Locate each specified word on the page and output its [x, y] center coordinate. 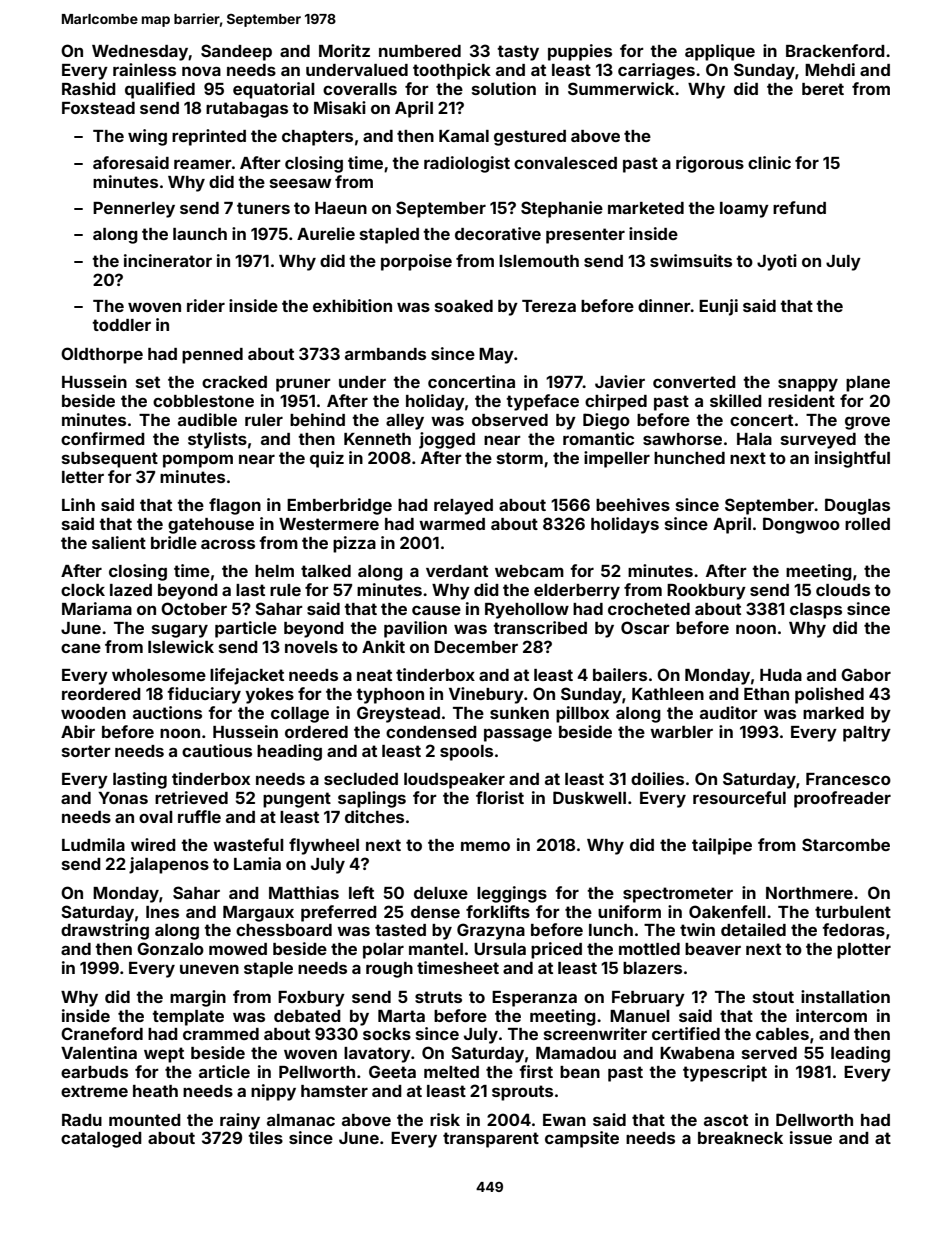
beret [823, 89]
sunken [519, 713]
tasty [518, 53]
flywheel [324, 846]
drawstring [105, 931]
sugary [180, 631]
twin [697, 929]
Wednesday [140, 53]
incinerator [168, 260]
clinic [769, 162]
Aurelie [326, 233]
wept [164, 1055]
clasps [816, 611]
